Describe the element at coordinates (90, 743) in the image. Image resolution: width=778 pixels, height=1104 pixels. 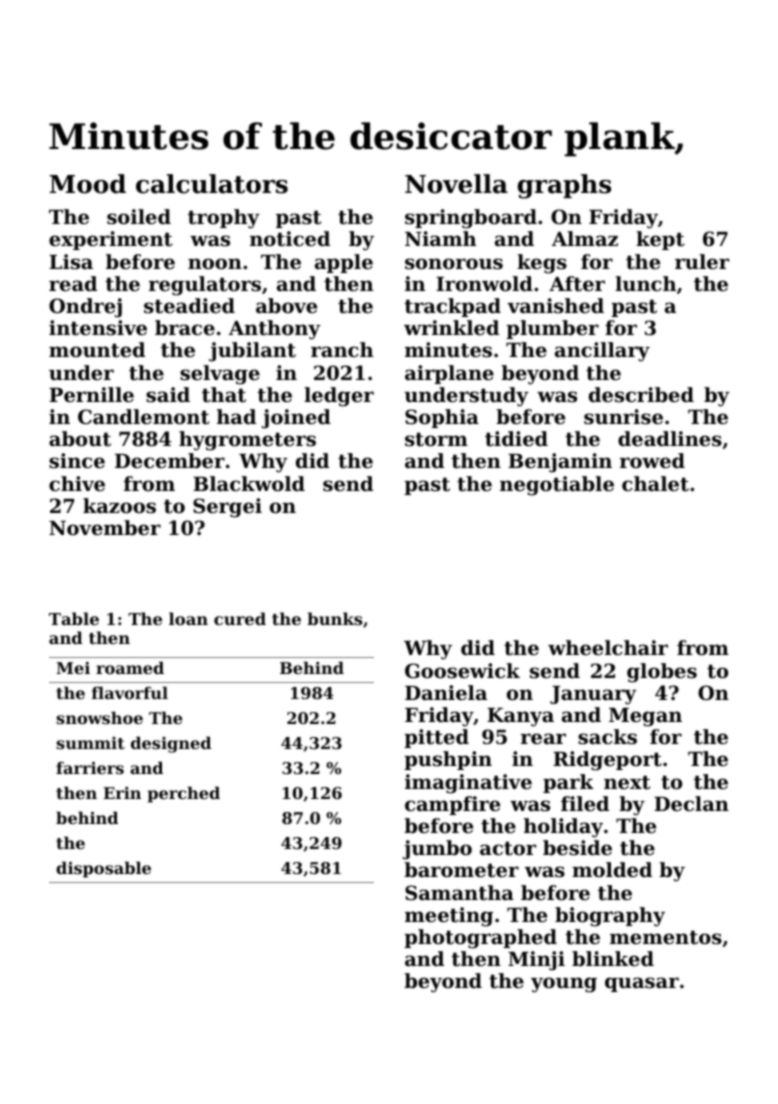
I see `summit` at that location.
